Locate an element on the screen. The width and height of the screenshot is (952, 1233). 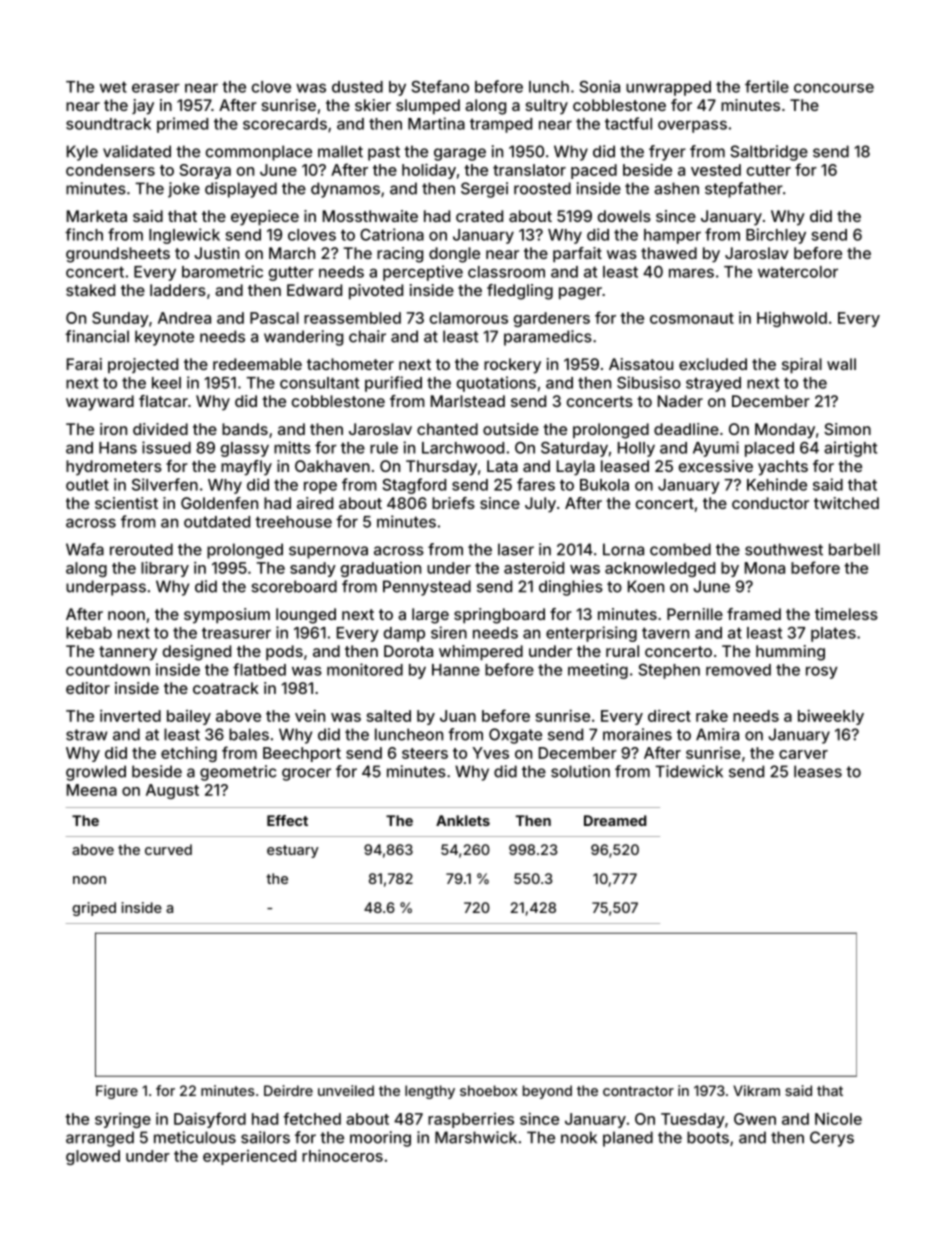
Daisyford is located at coordinates (210, 1120).
